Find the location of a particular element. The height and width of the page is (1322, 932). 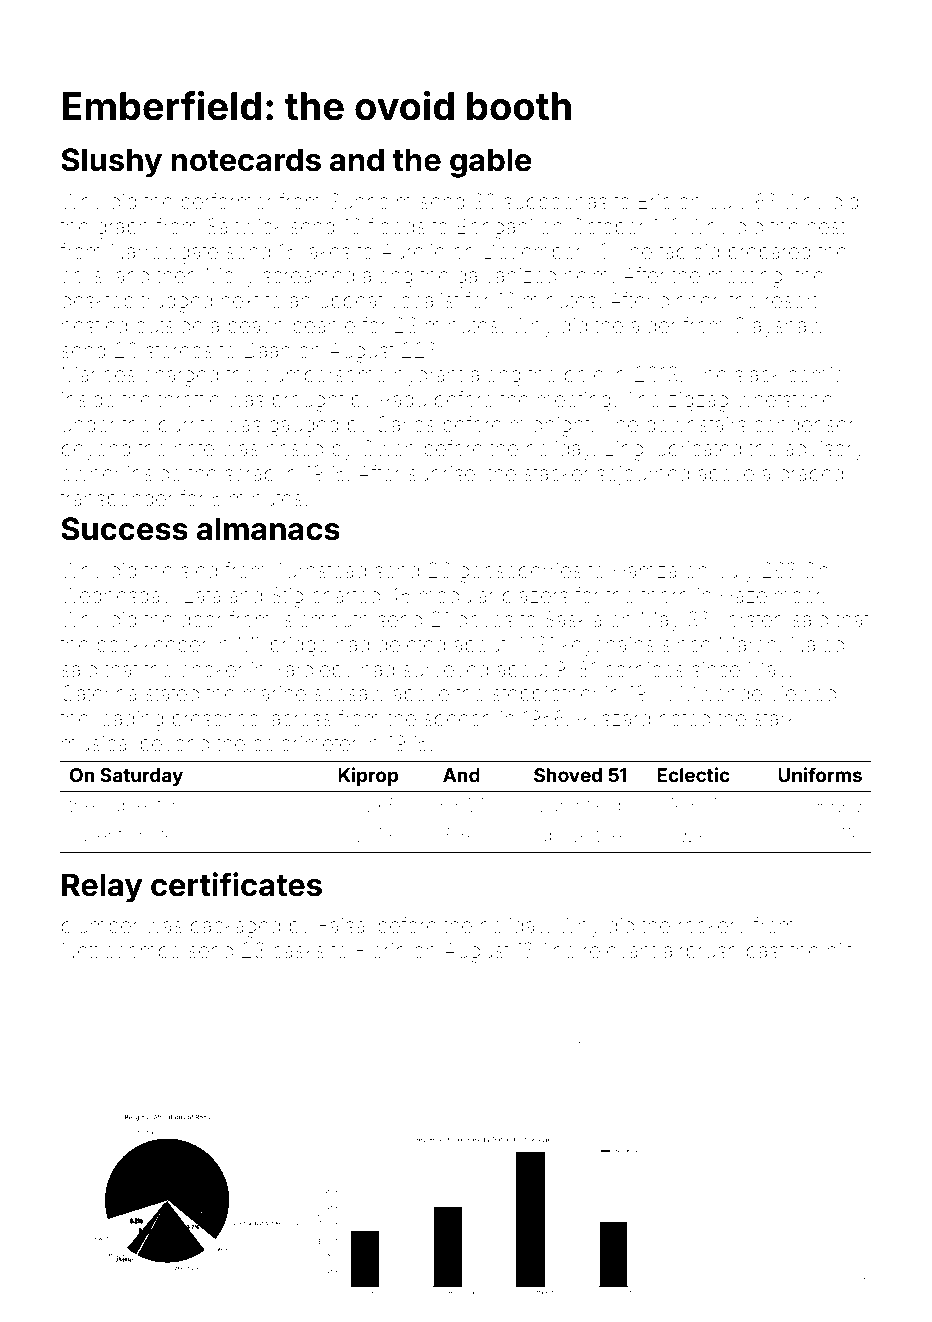

lakes is located at coordinates (327, 251).
